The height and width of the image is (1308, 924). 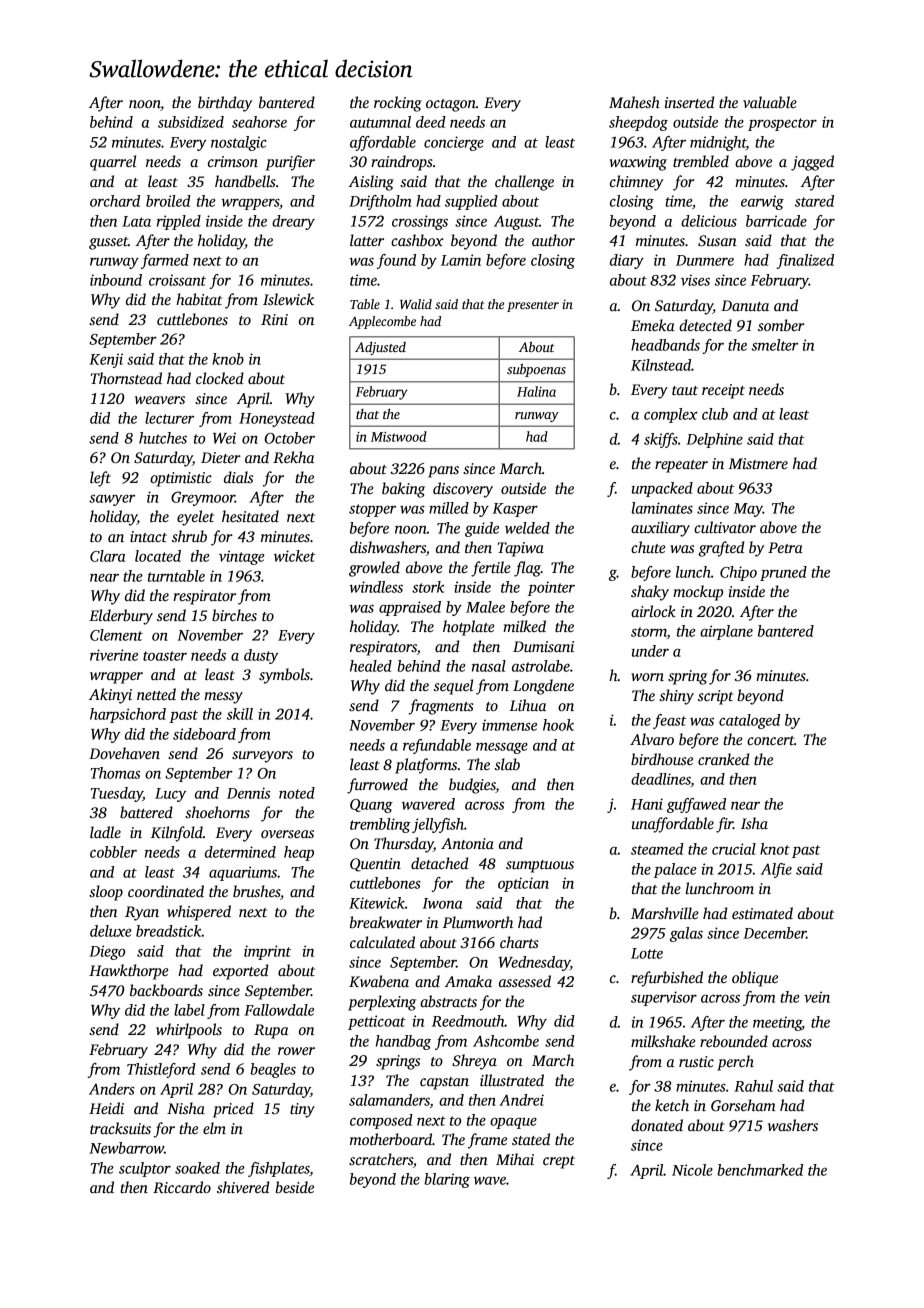 I want to click on refurbished, so click(x=667, y=979).
